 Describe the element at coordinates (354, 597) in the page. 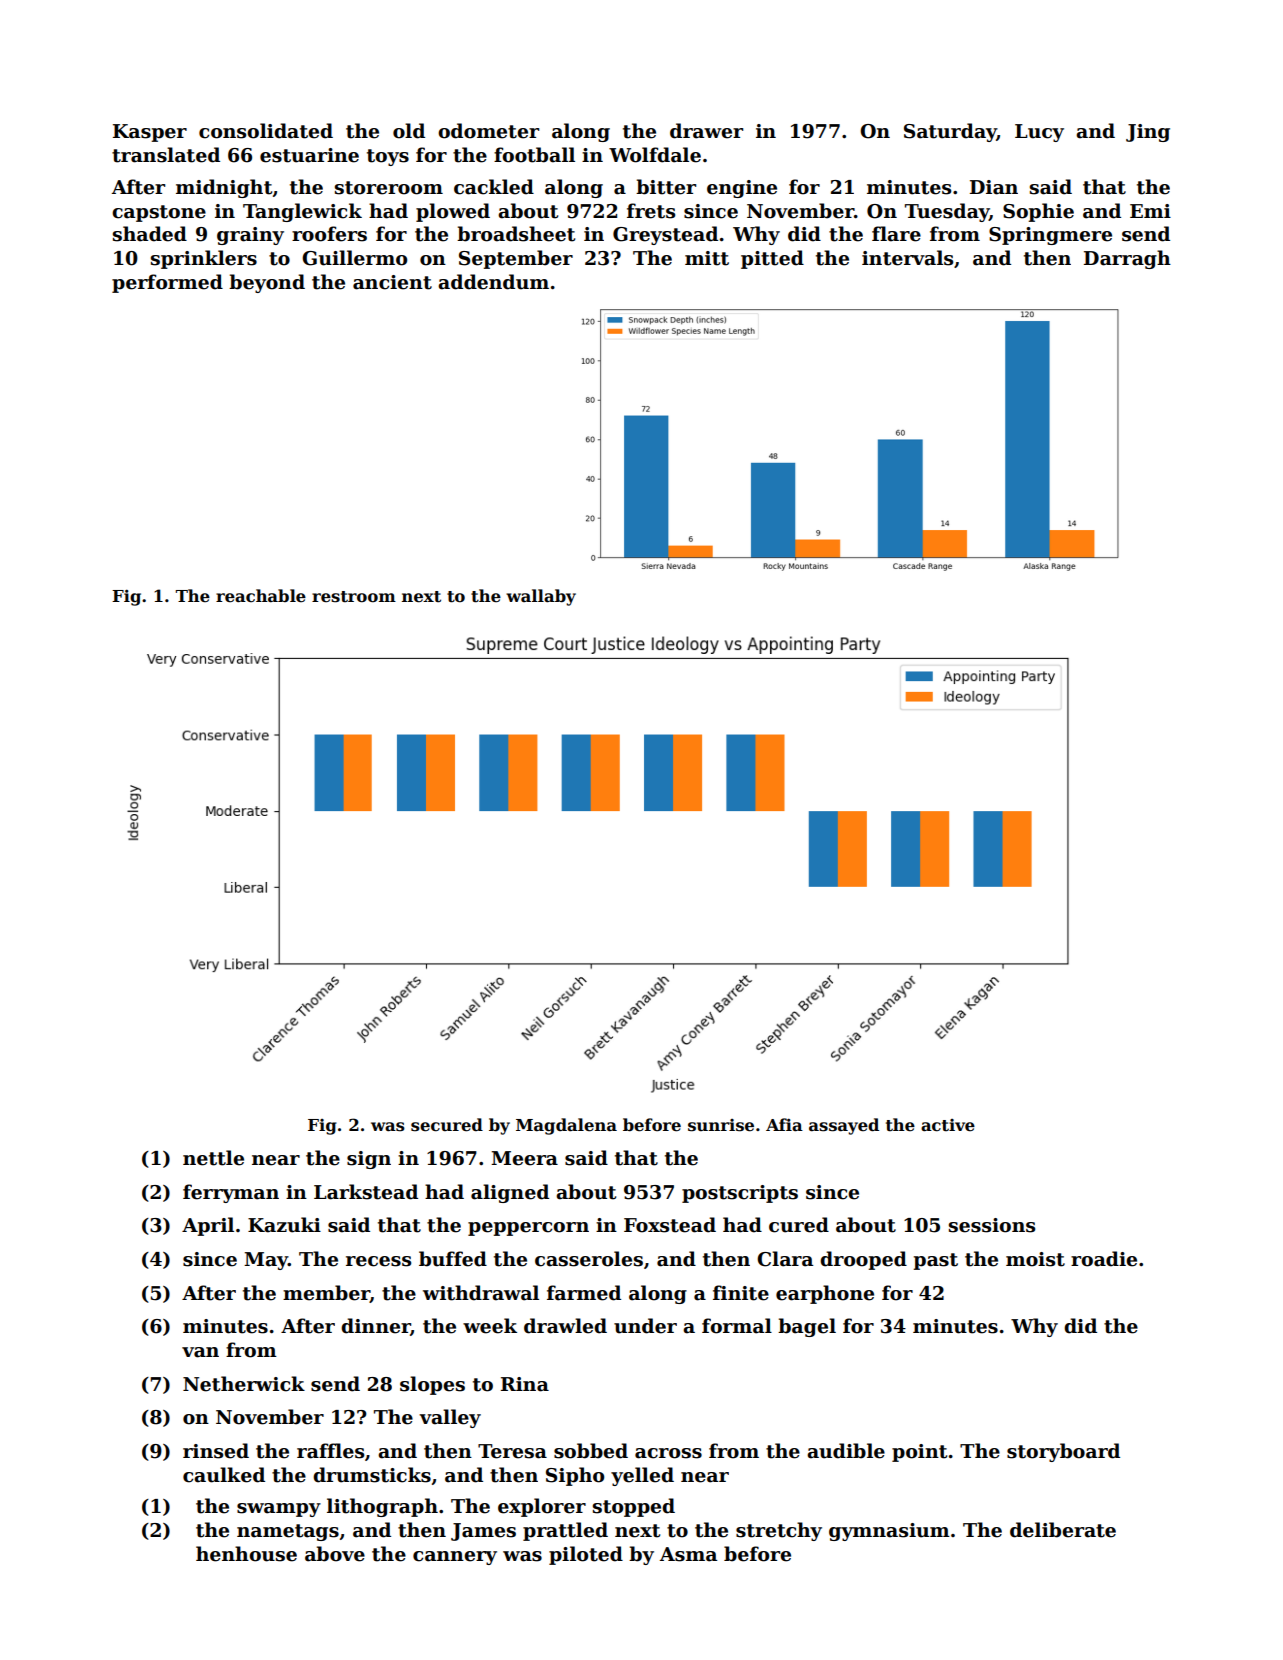

I see `restroom` at that location.
